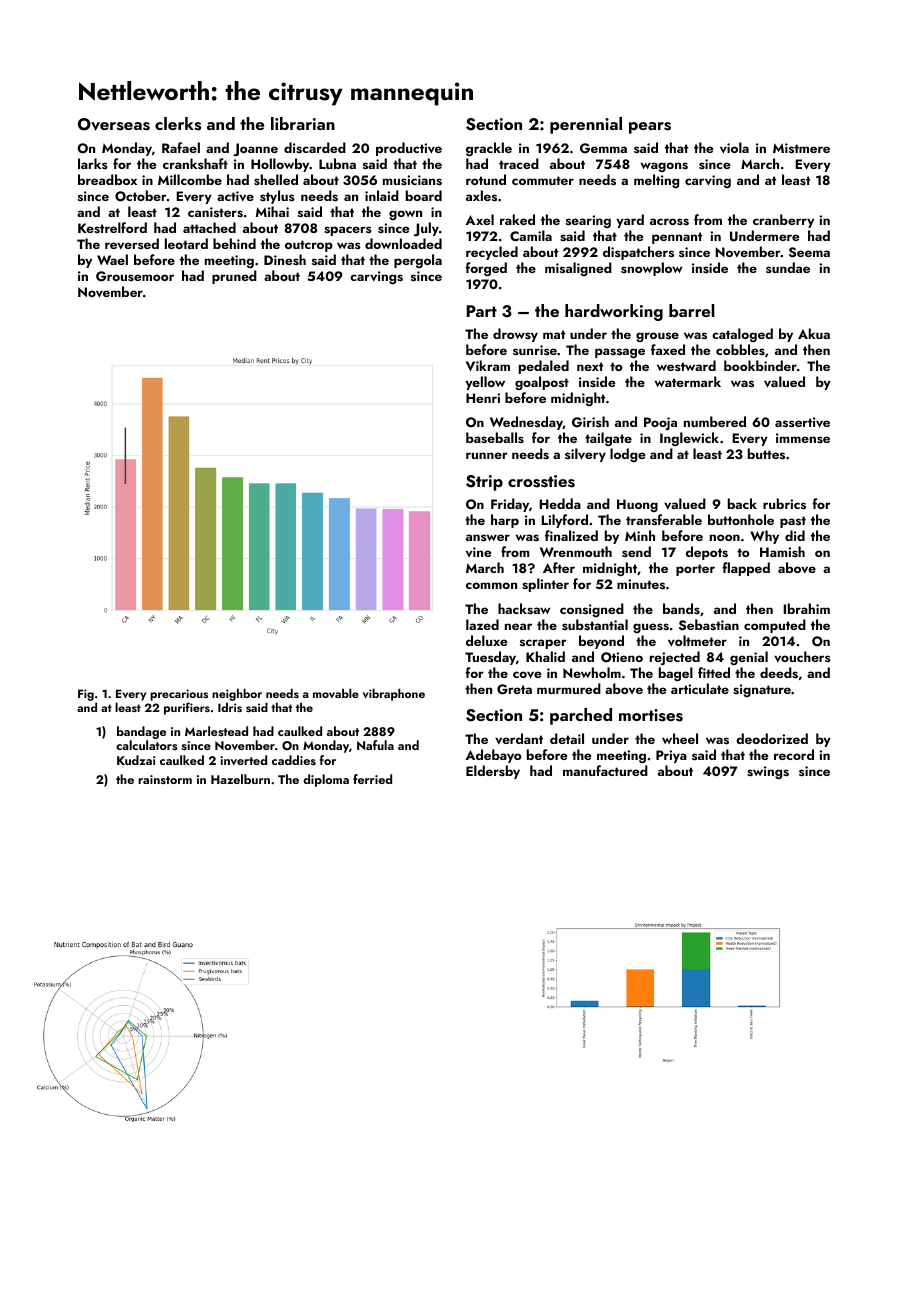 This image has width=908, height=1316. I want to click on librarian, so click(303, 123).
